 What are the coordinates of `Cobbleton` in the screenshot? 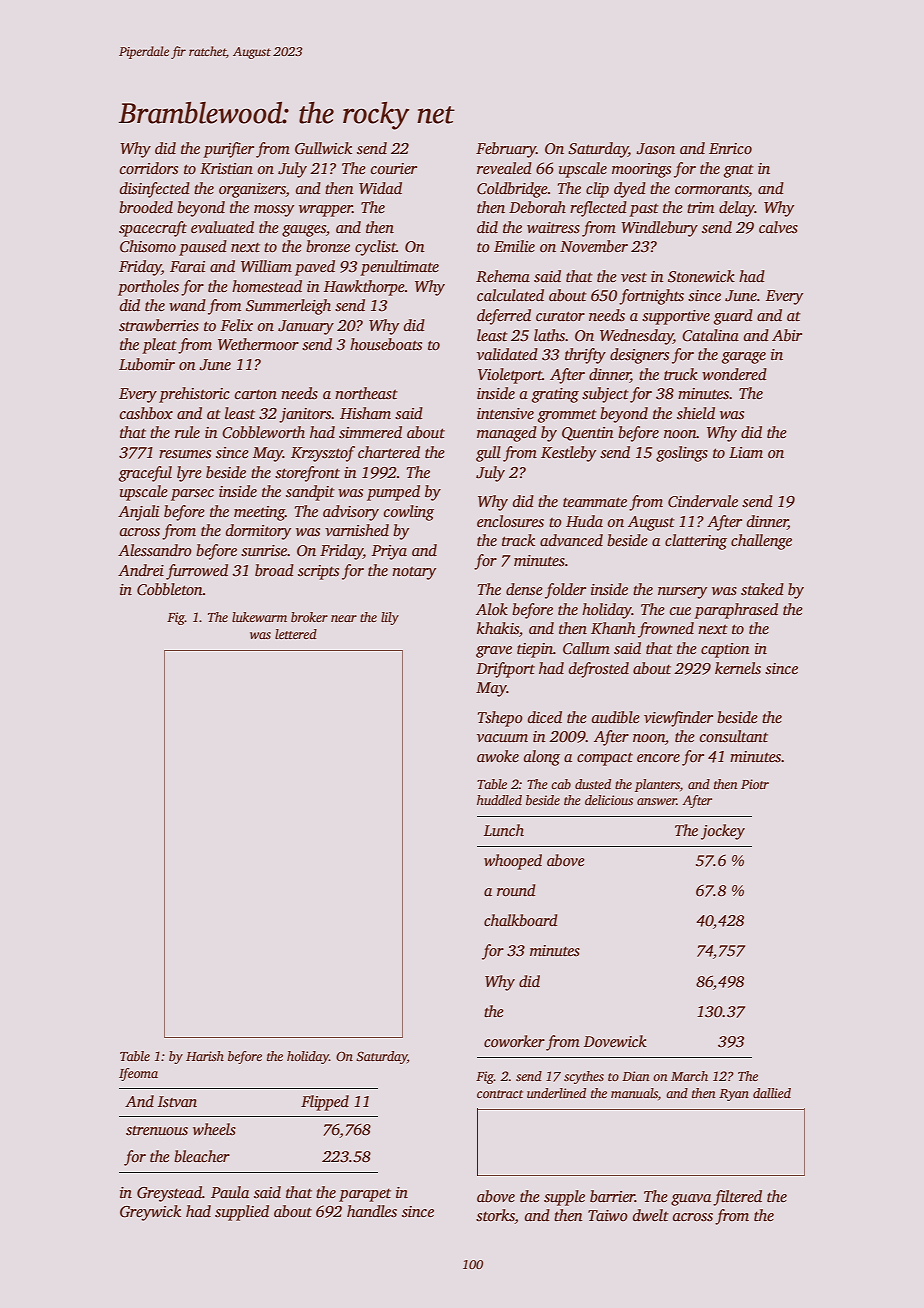 It's located at (170, 589).
